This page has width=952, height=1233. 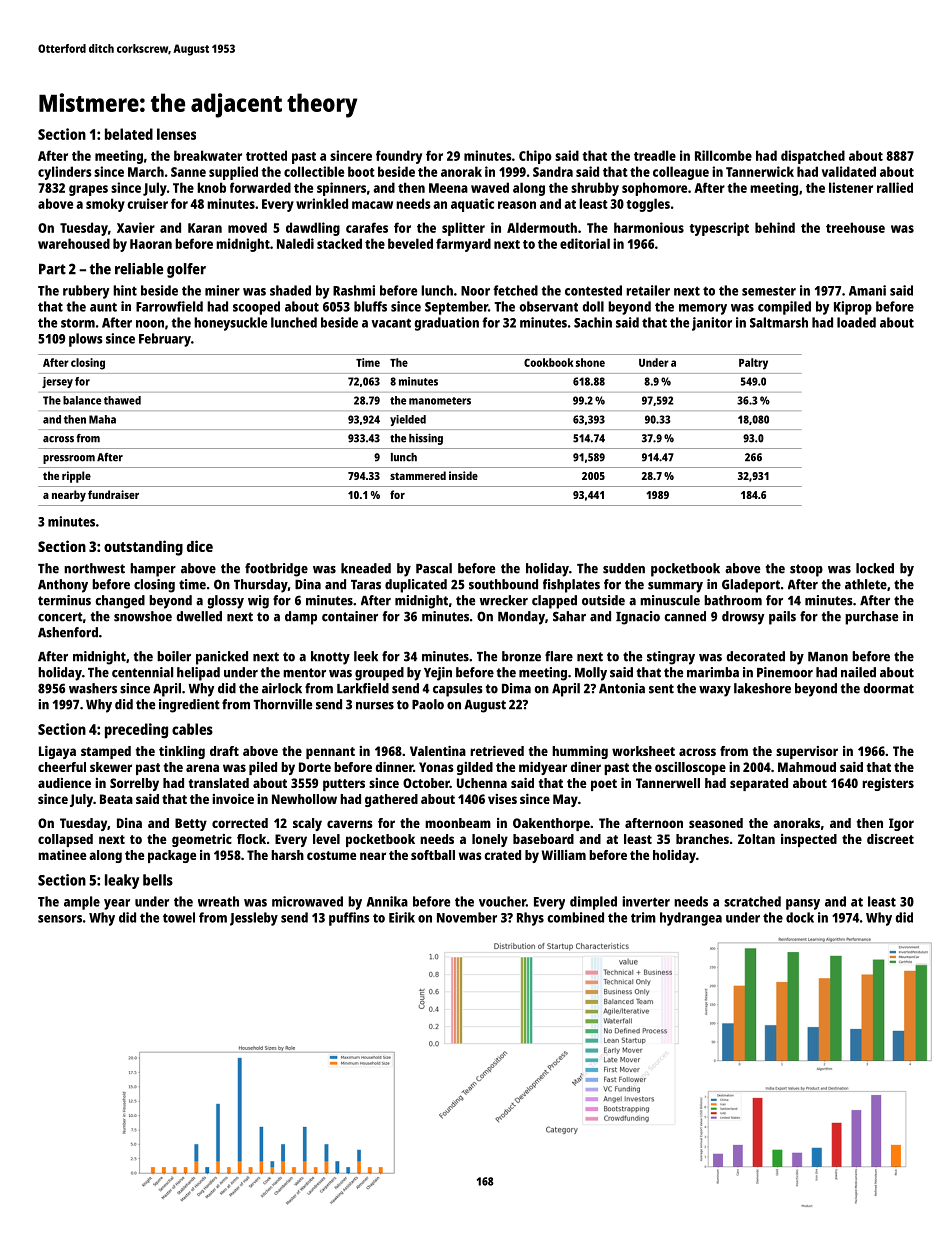 I want to click on locked, so click(x=875, y=568).
